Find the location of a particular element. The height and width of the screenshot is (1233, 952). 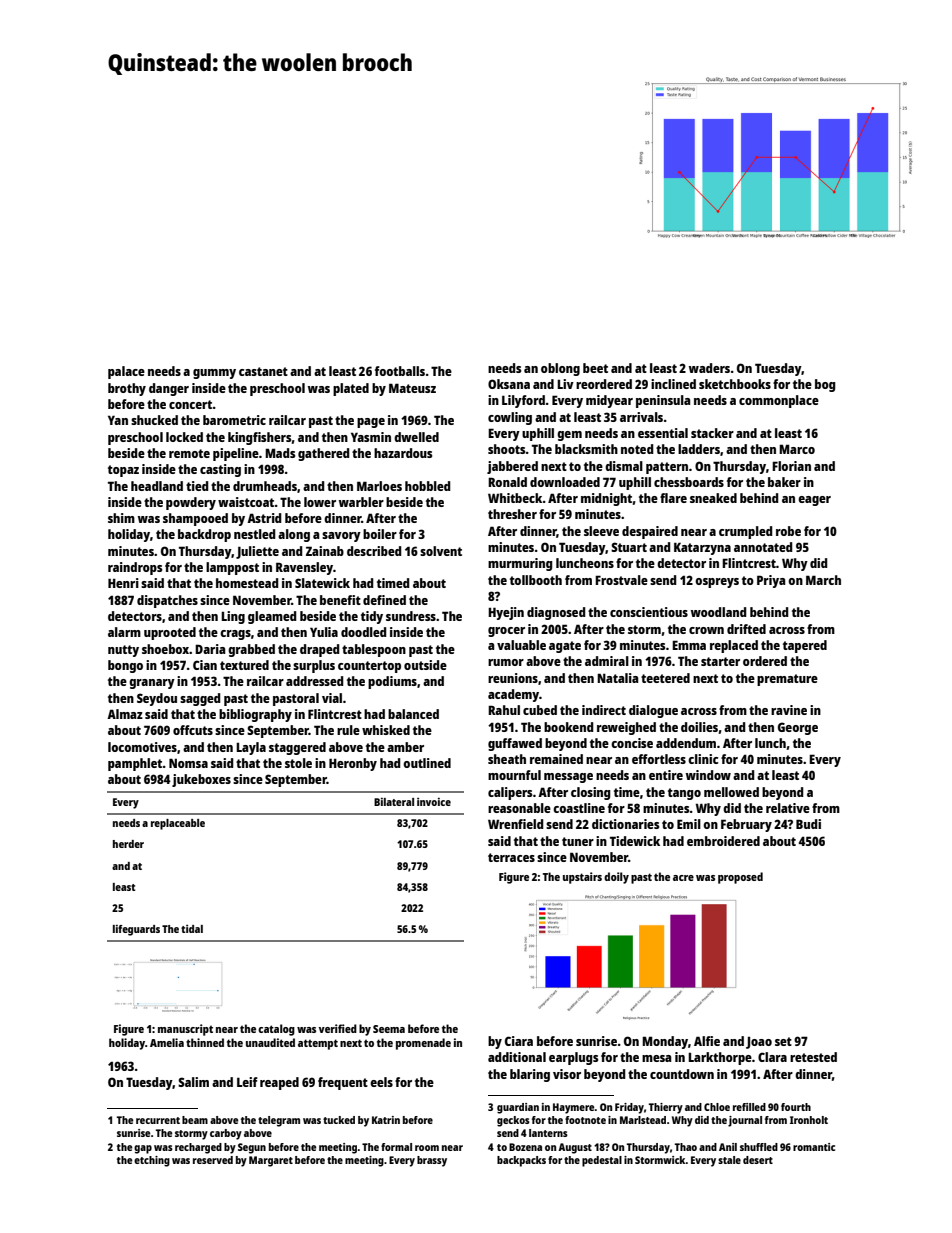

telegram is located at coordinates (279, 1121).
